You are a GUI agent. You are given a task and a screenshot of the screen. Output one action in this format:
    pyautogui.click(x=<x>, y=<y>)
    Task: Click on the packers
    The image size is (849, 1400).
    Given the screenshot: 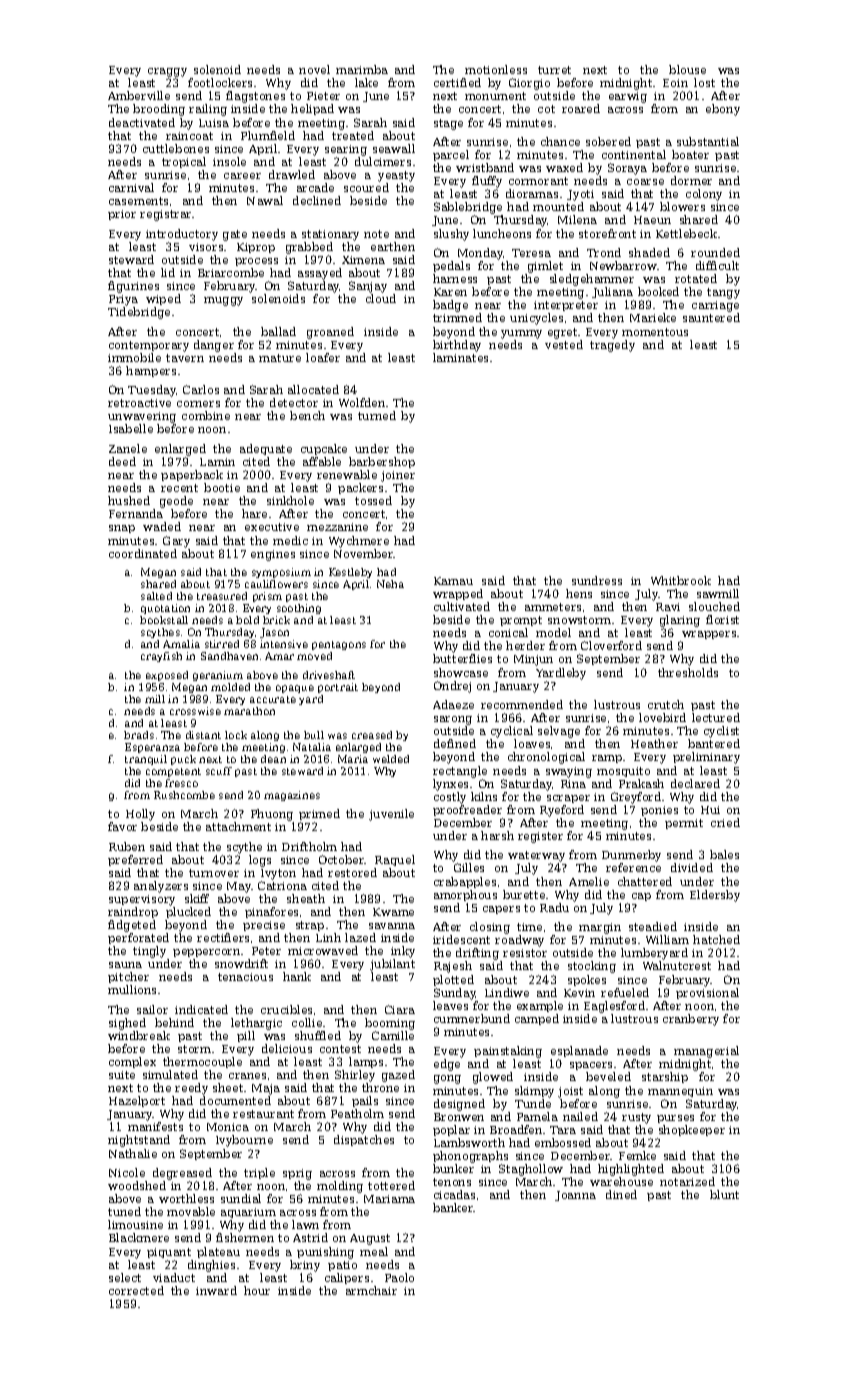 What is the action you would take?
    pyautogui.click(x=360, y=488)
